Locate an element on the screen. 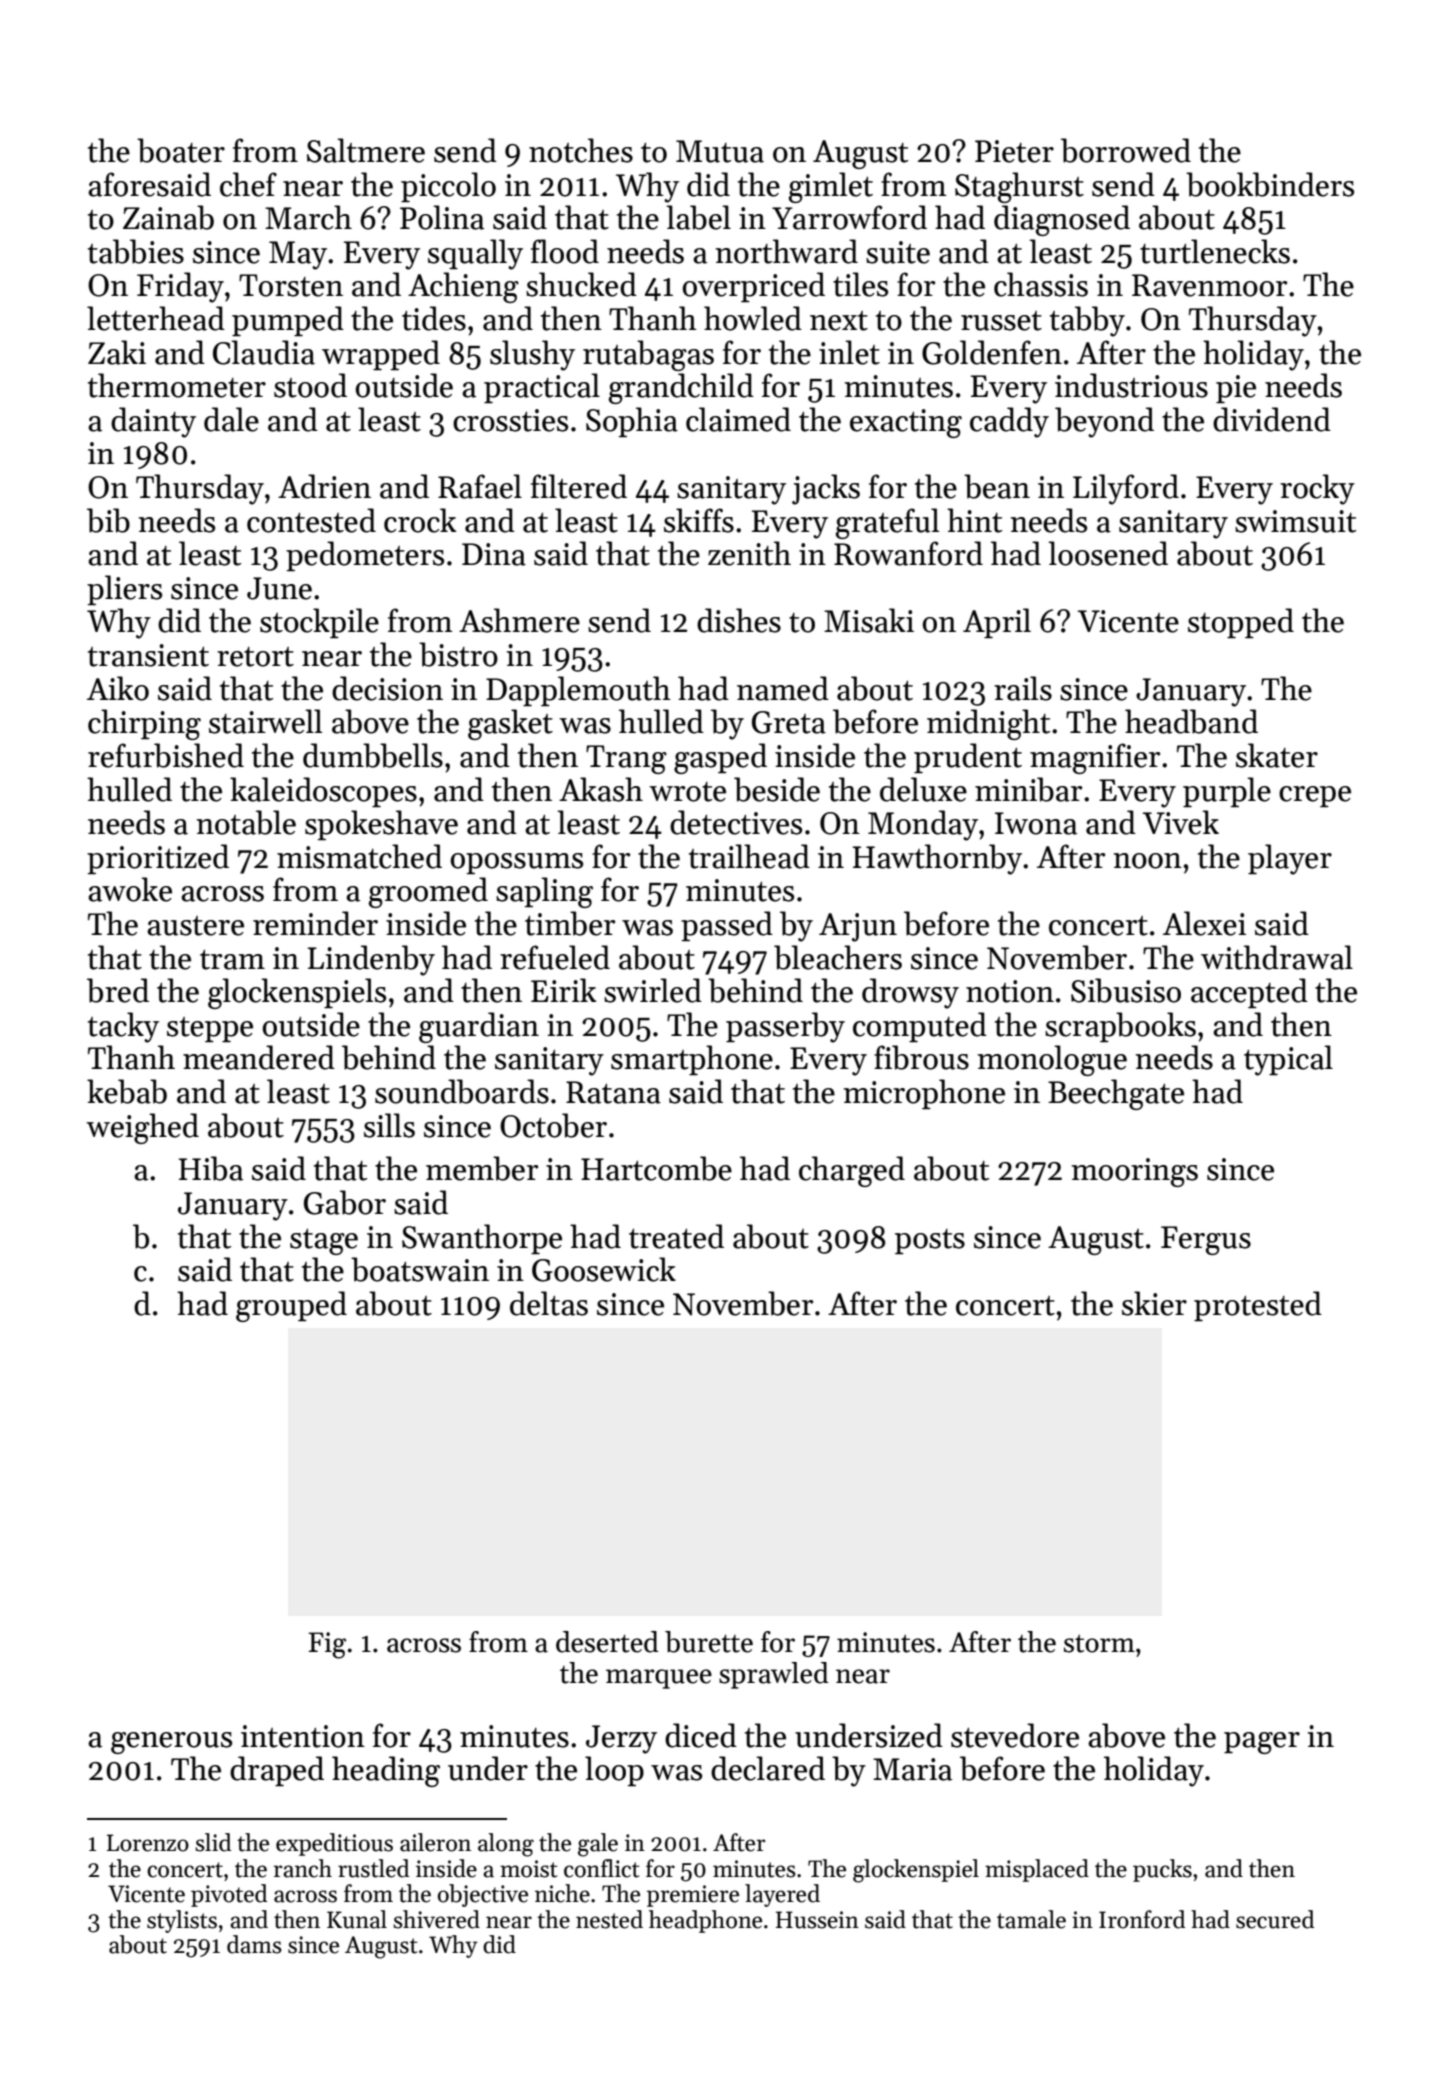 The width and height of the screenshot is (1450, 2100). posts is located at coordinates (930, 1241).
